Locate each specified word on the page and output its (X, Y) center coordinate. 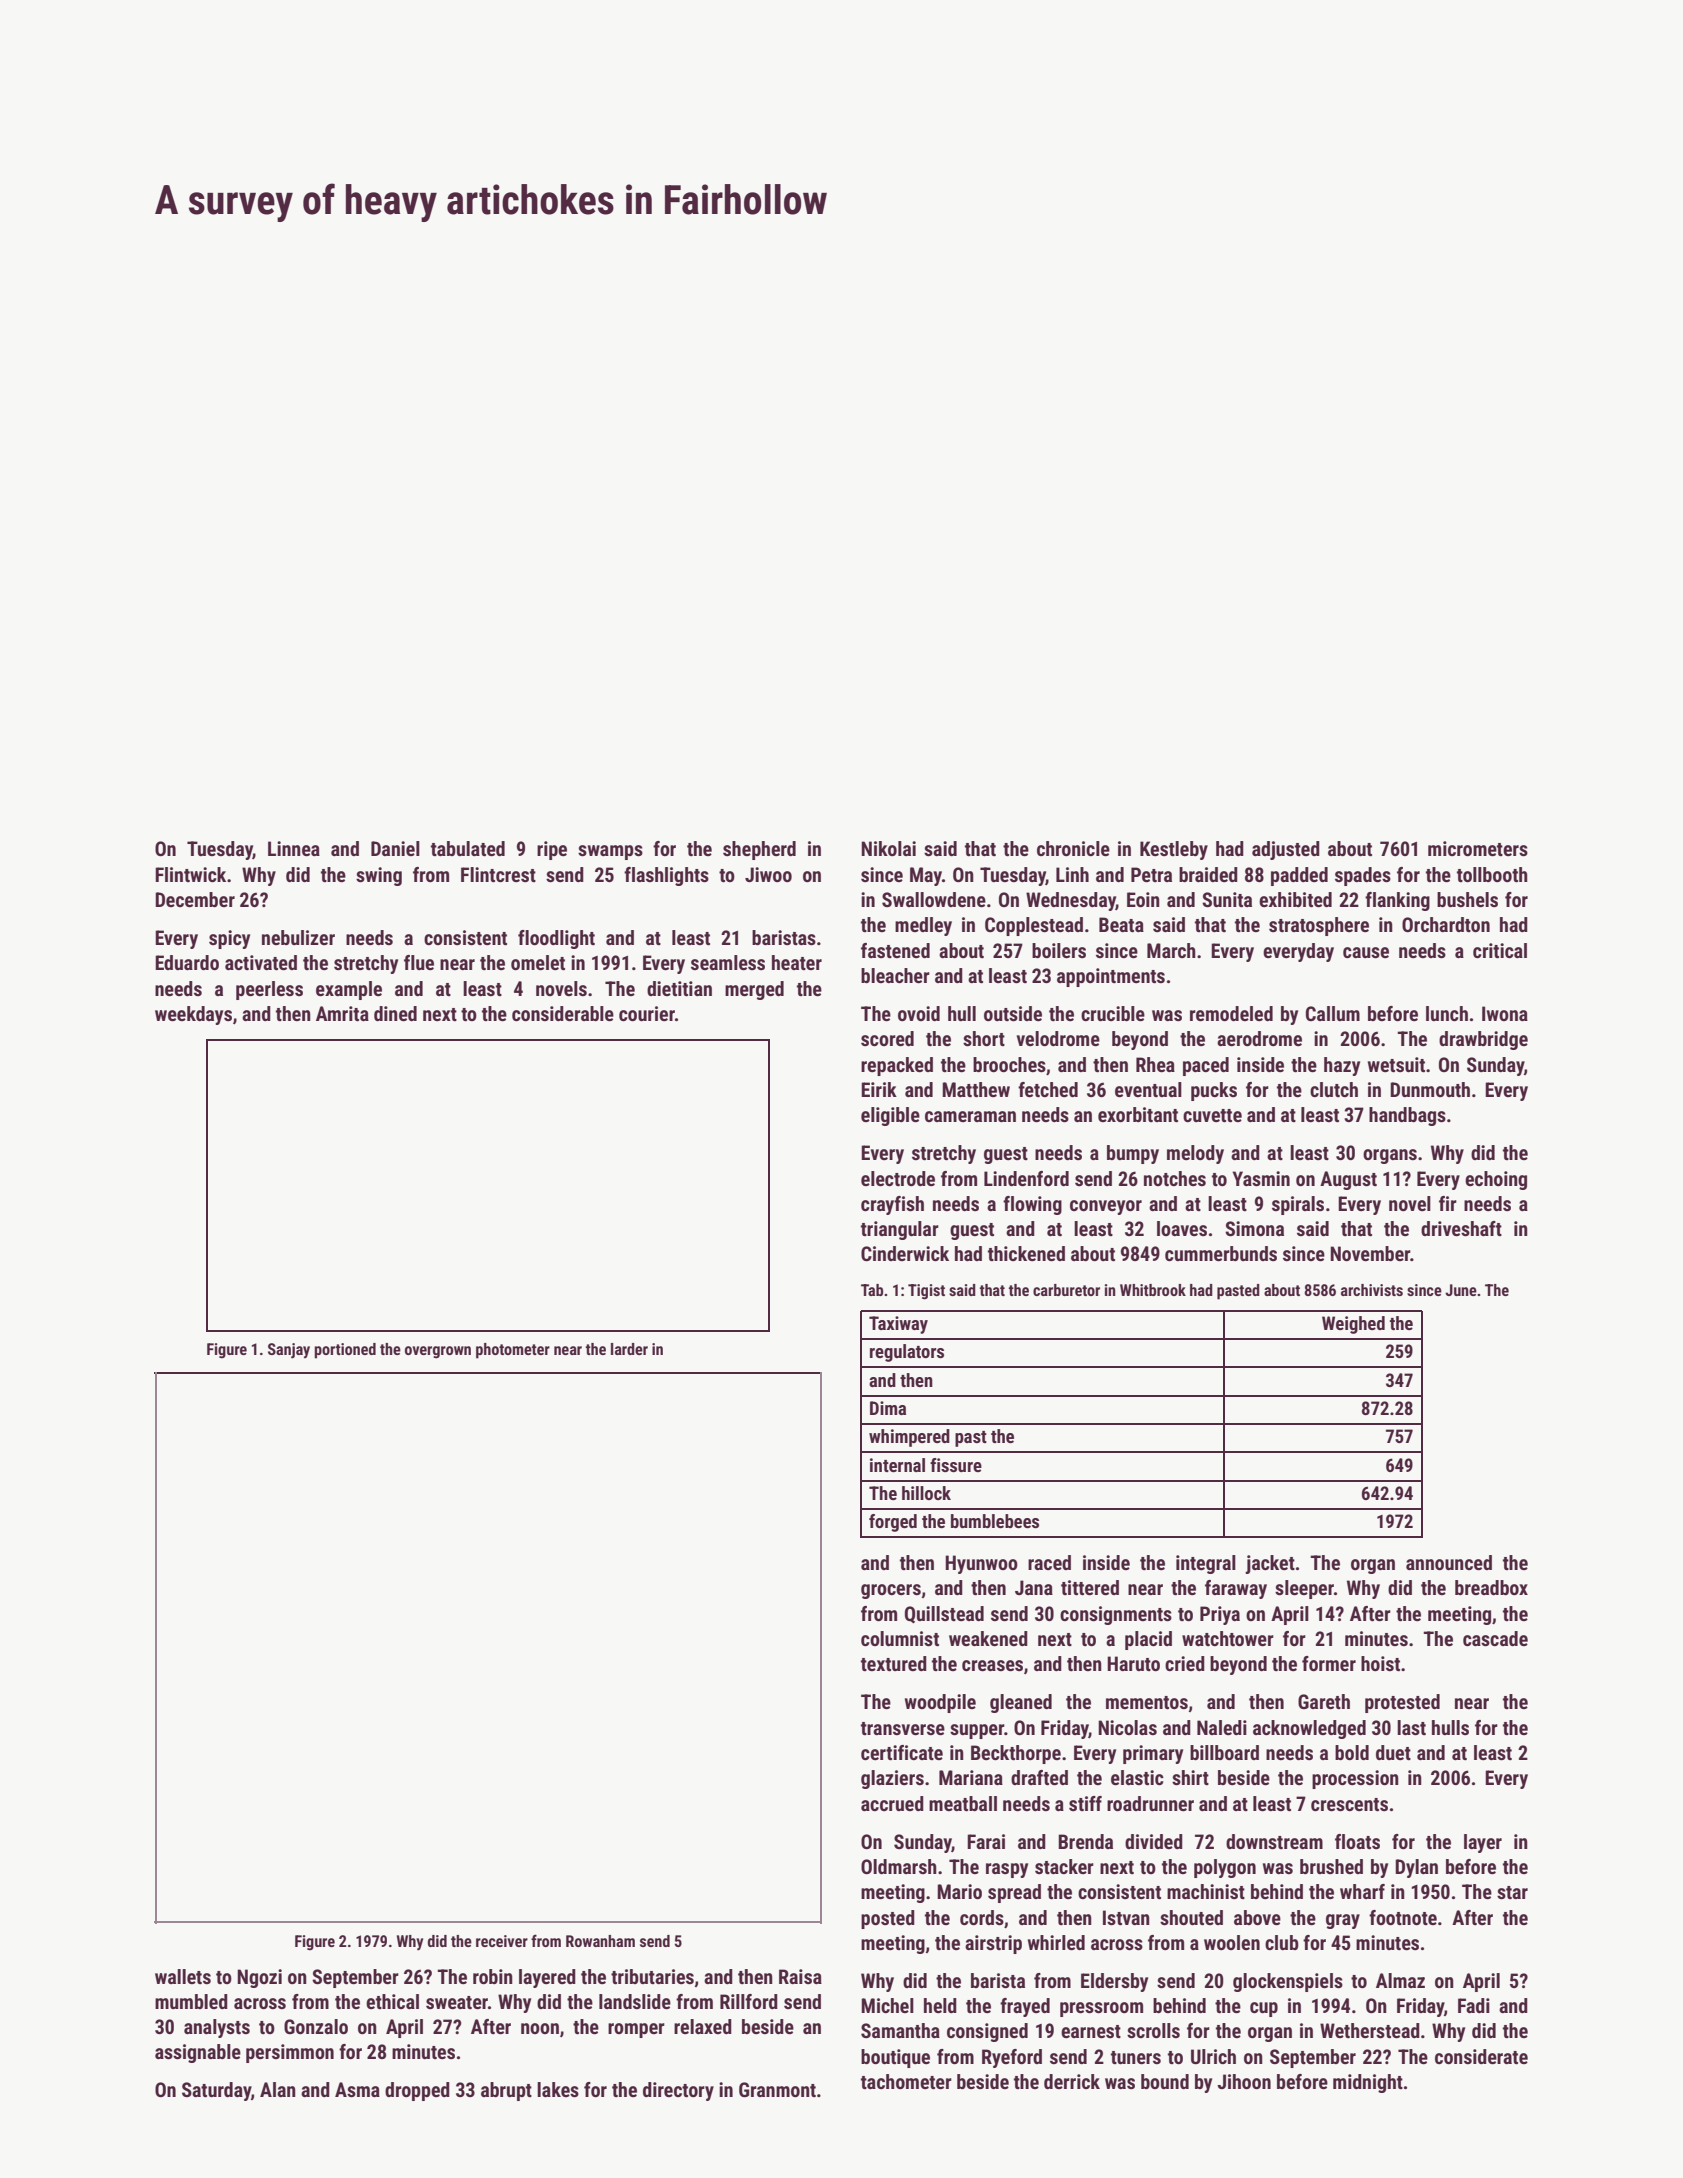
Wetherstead (1370, 2030)
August (1348, 1180)
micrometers (1478, 848)
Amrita (342, 1013)
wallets (183, 1976)
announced (1449, 1562)
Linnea (294, 848)
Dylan (1416, 1868)
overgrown (438, 1352)
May (926, 876)
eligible (890, 1116)
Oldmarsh (899, 1866)
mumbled (191, 2001)
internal (897, 1465)
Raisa (800, 1976)
